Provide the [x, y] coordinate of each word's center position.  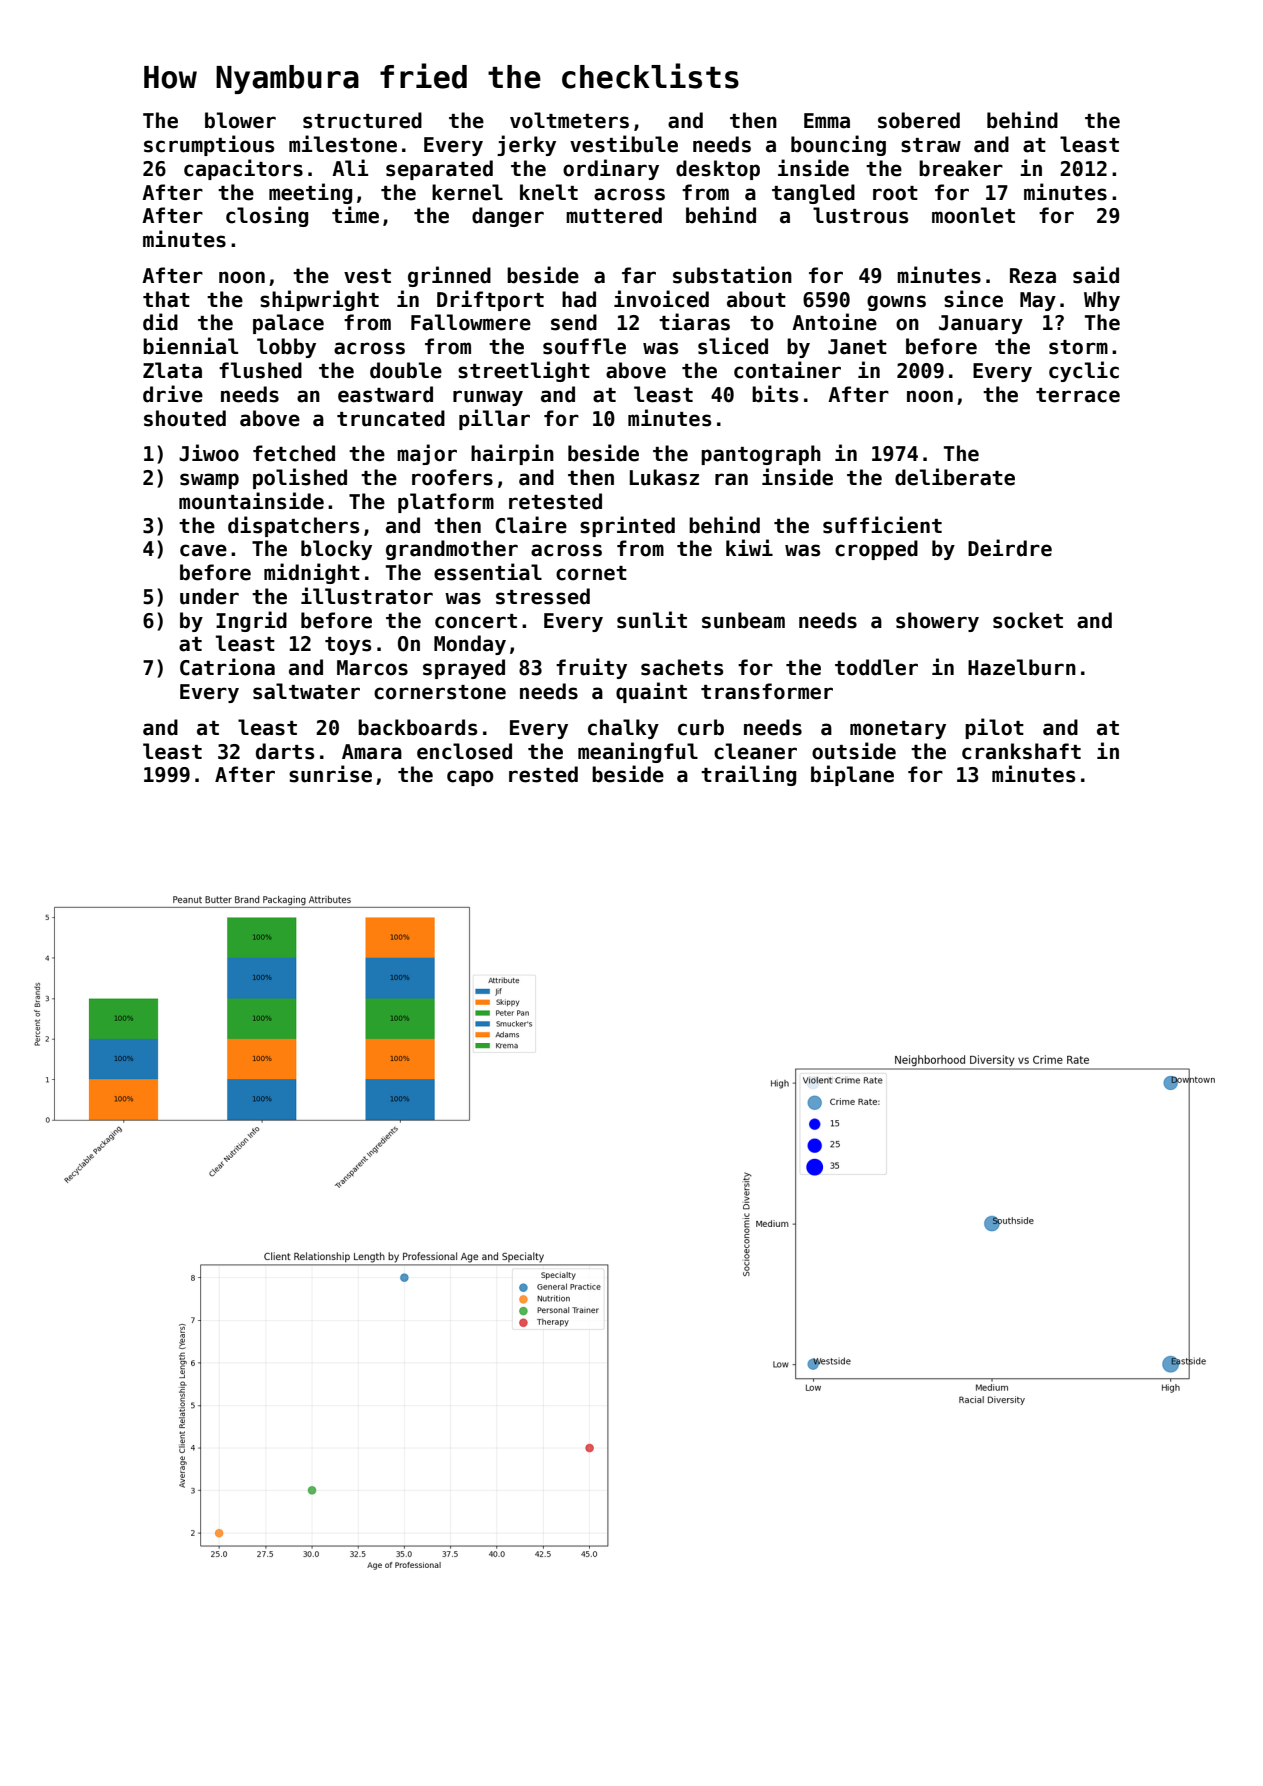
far [639, 275]
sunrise [330, 774]
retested [555, 501]
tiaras [694, 322]
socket [1028, 620]
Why [1102, 301]
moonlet [973, 215]
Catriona [227, 667]
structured [362, 120]
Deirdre [1010, 548]
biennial [190, 346]
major [427, 454]
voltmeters [569, 120]
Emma [827, 121]
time [355, 215]
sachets [682, 667]
